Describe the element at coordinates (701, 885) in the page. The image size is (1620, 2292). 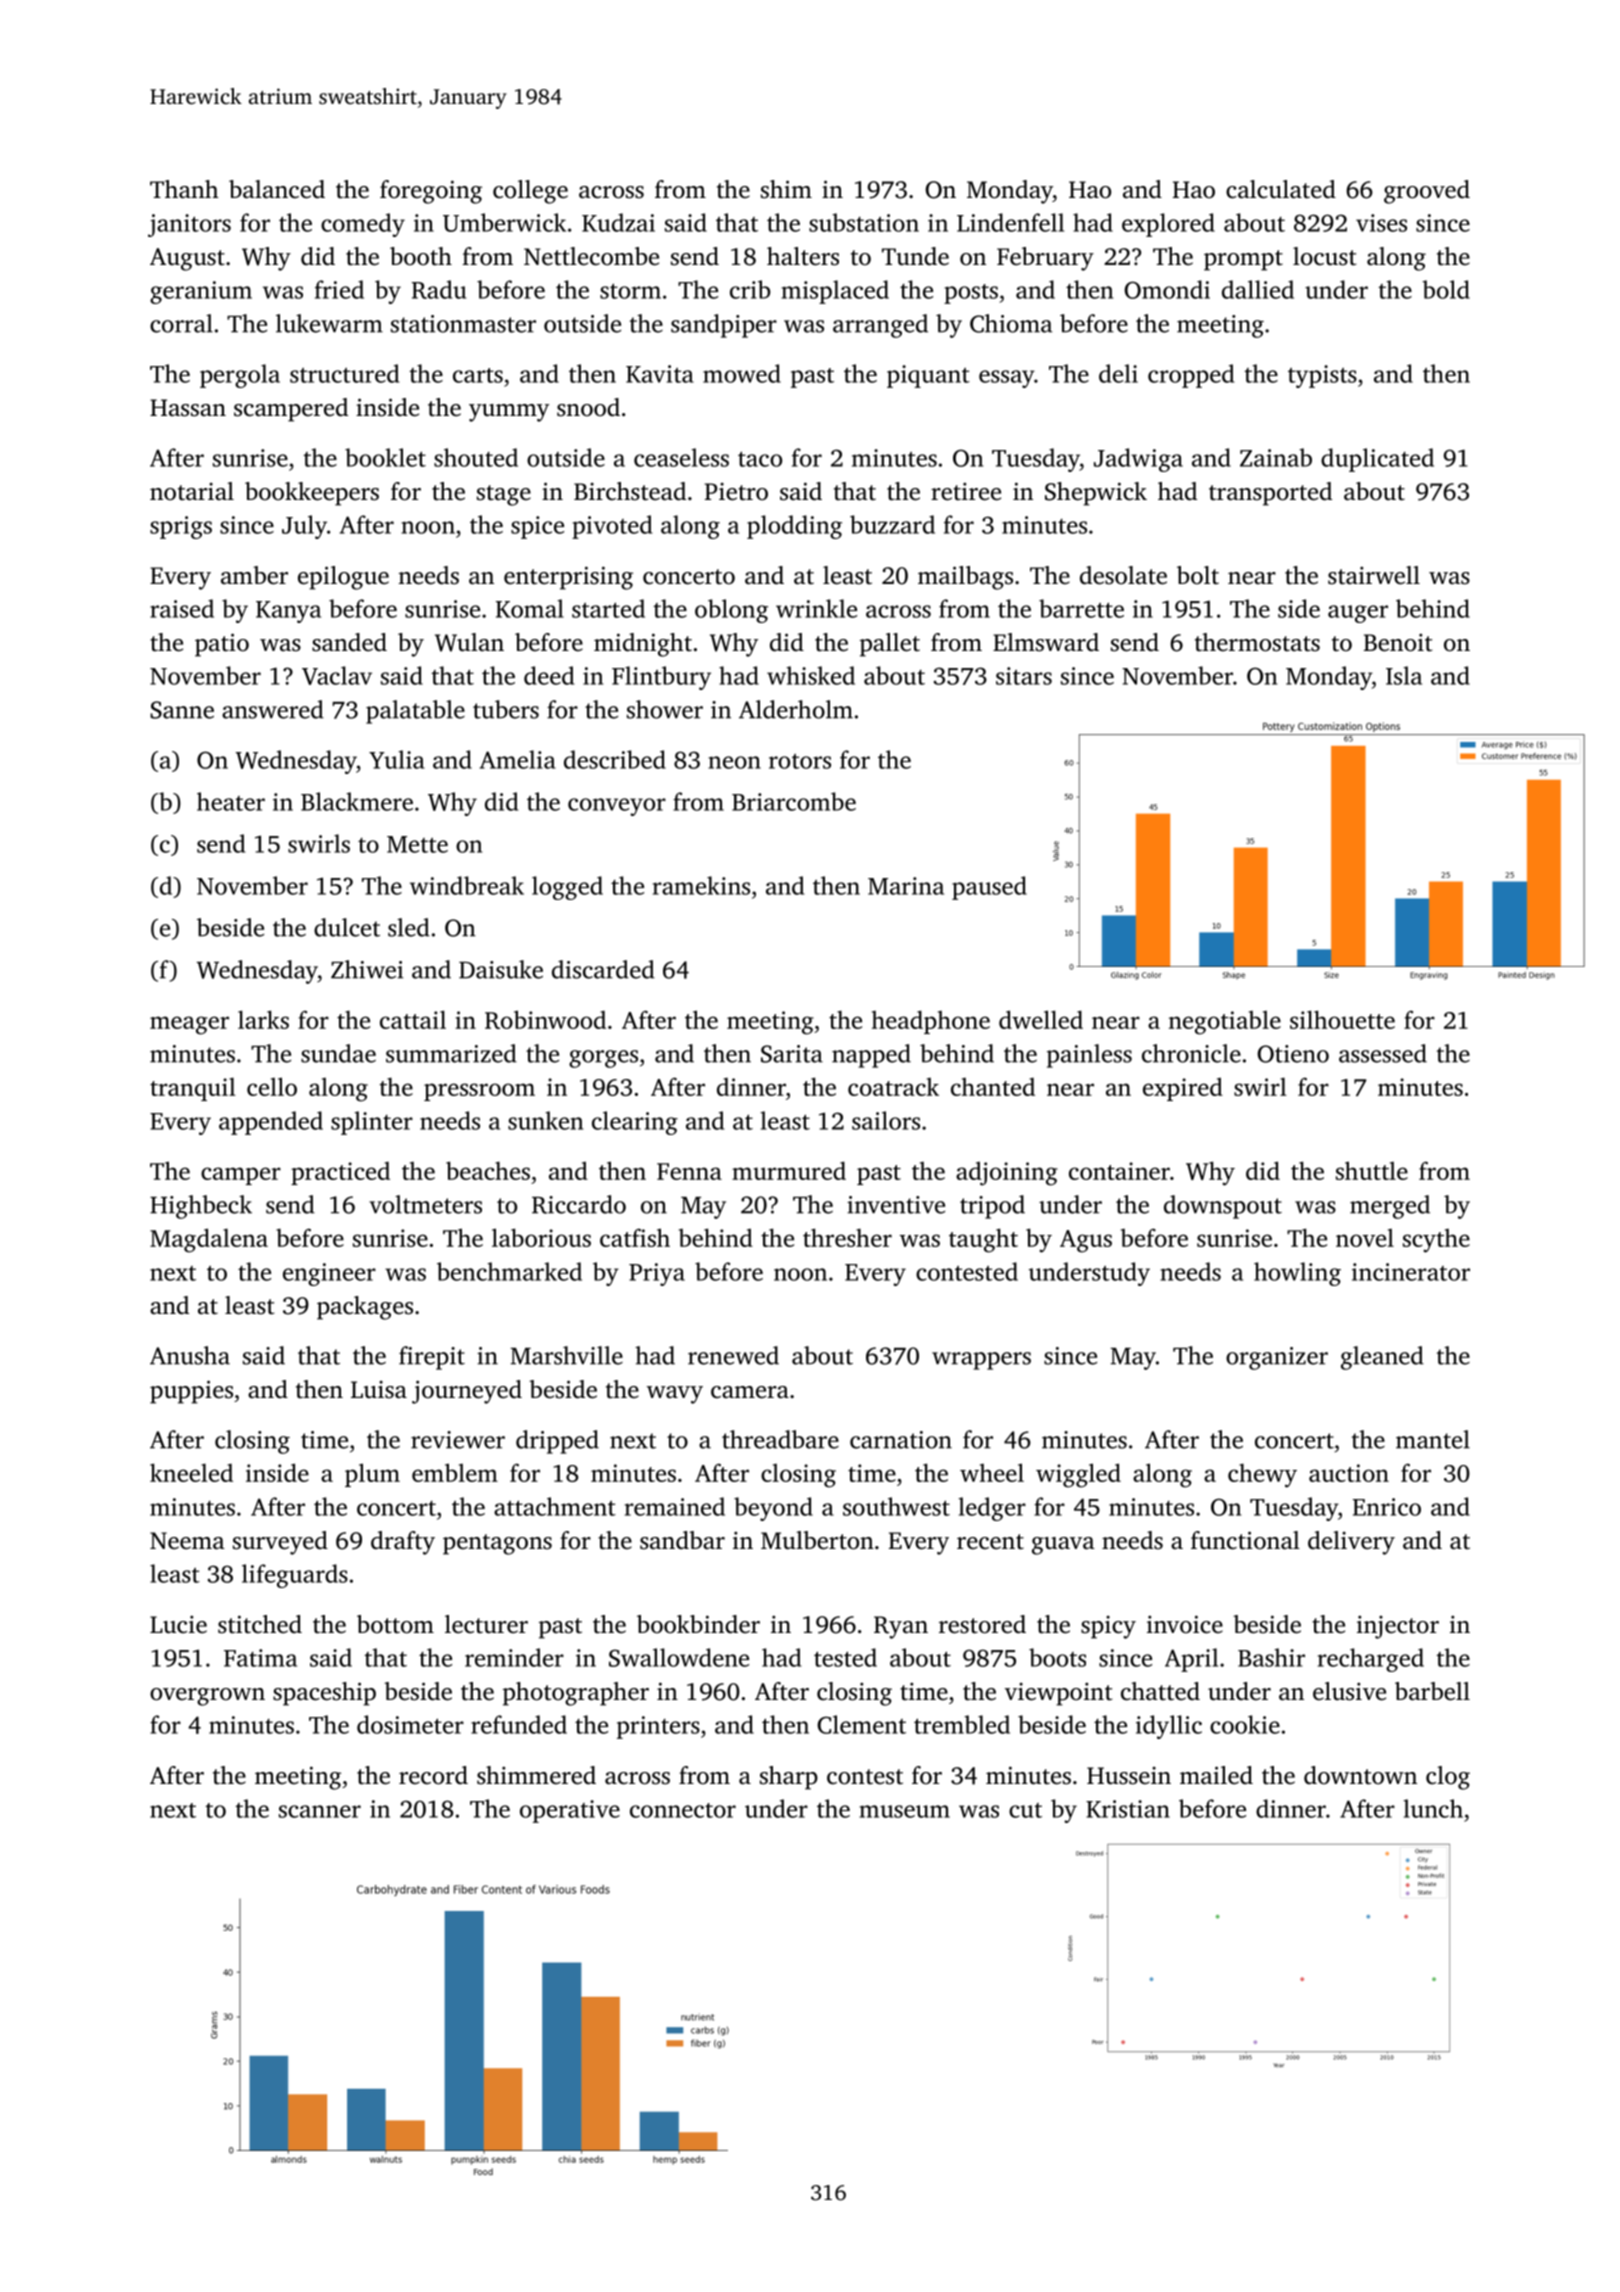
I see `ramekins` at that location.
